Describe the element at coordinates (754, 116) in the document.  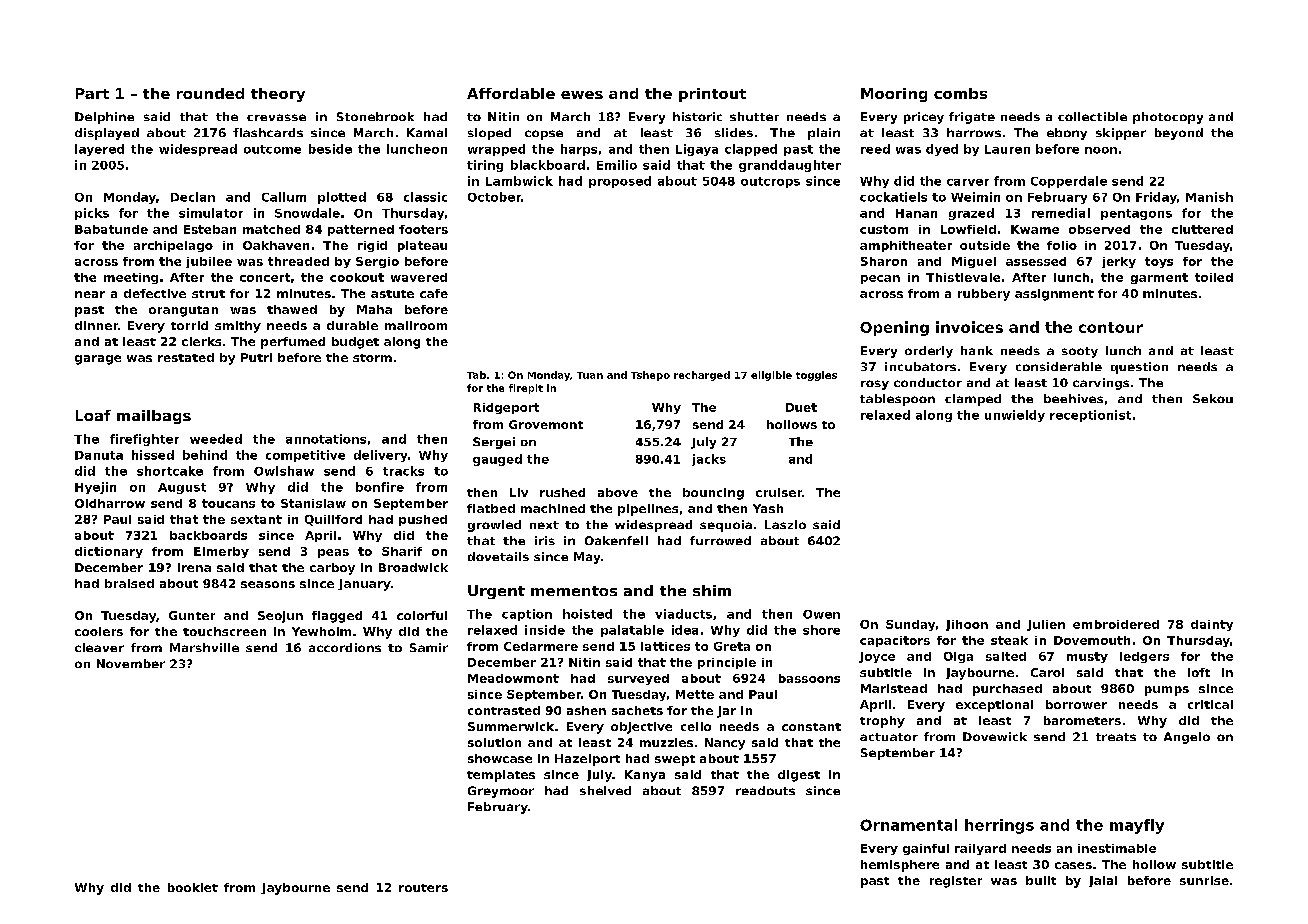
I see `shutter` at that location.
